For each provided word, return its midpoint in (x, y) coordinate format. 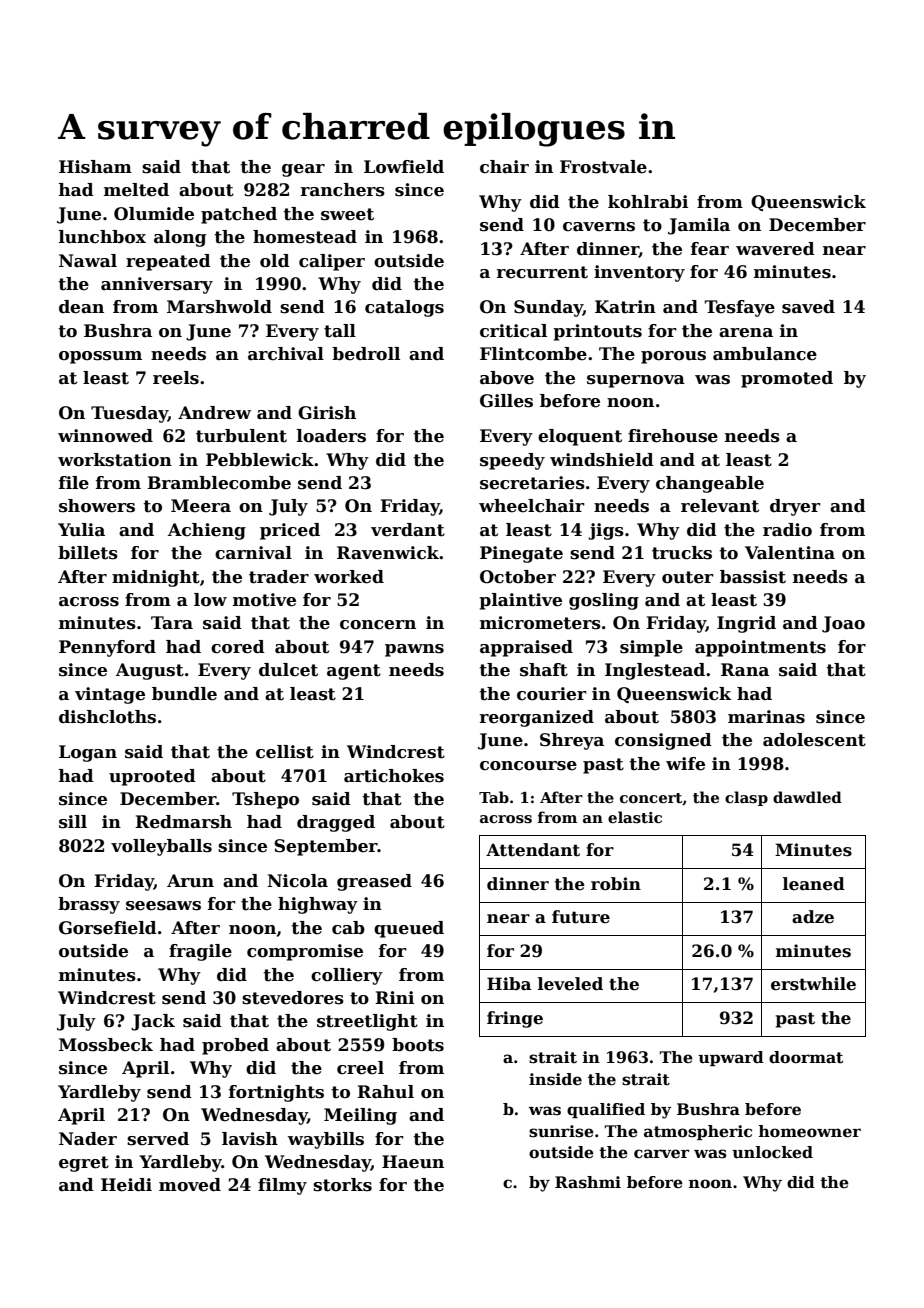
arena (746, 333)
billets (88, 553)
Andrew (214, 413)
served (158, 1139)
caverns (599, 227)
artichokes (394, 776)
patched (239, 215)
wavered (775, 249)
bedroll (366, 354)
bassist (753, 577)
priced (290, 531)
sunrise (561, 1131)
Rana (745, 670)
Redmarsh (183, 822)
